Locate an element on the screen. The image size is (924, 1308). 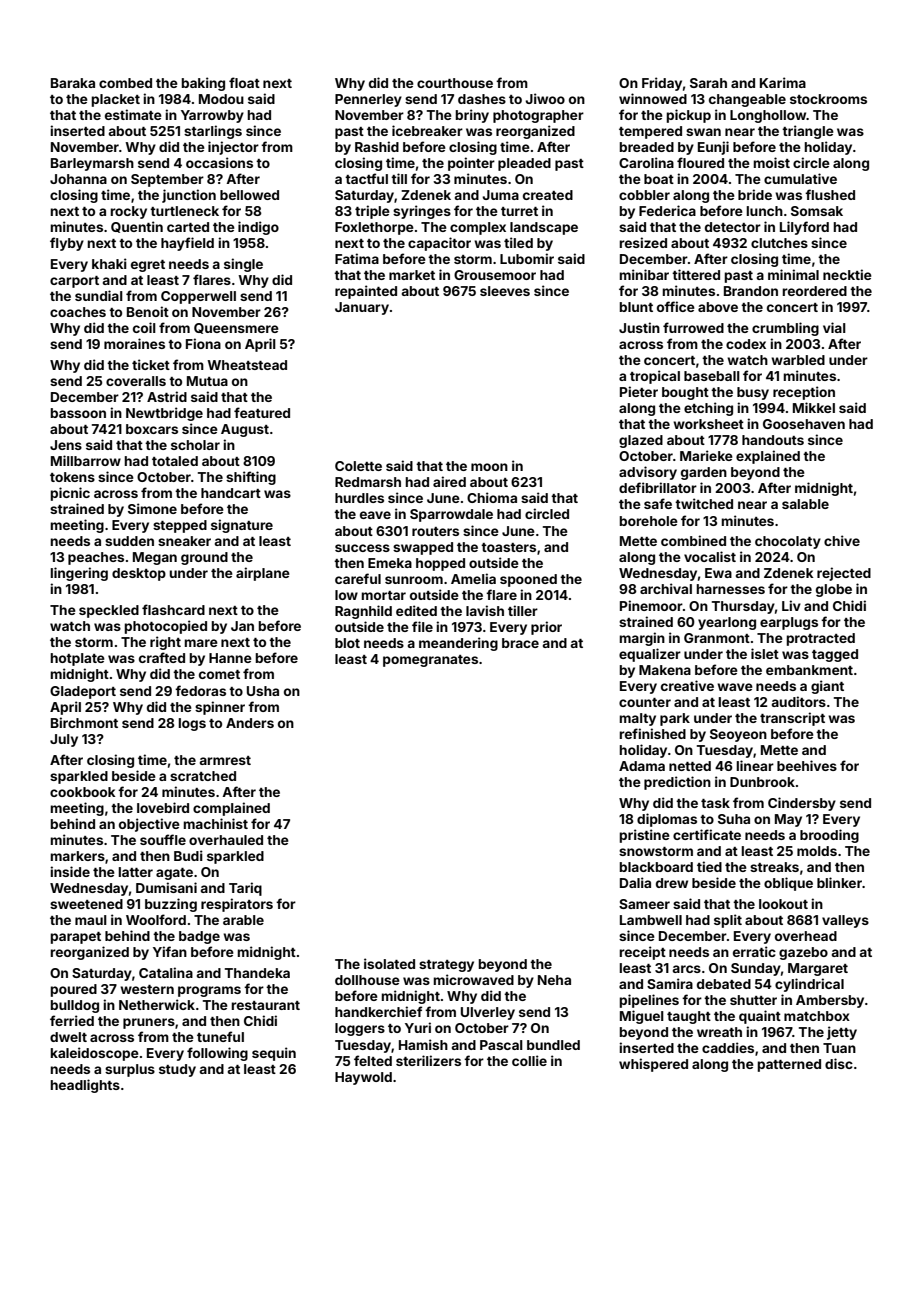
January is located at coordinates (362, 308).
